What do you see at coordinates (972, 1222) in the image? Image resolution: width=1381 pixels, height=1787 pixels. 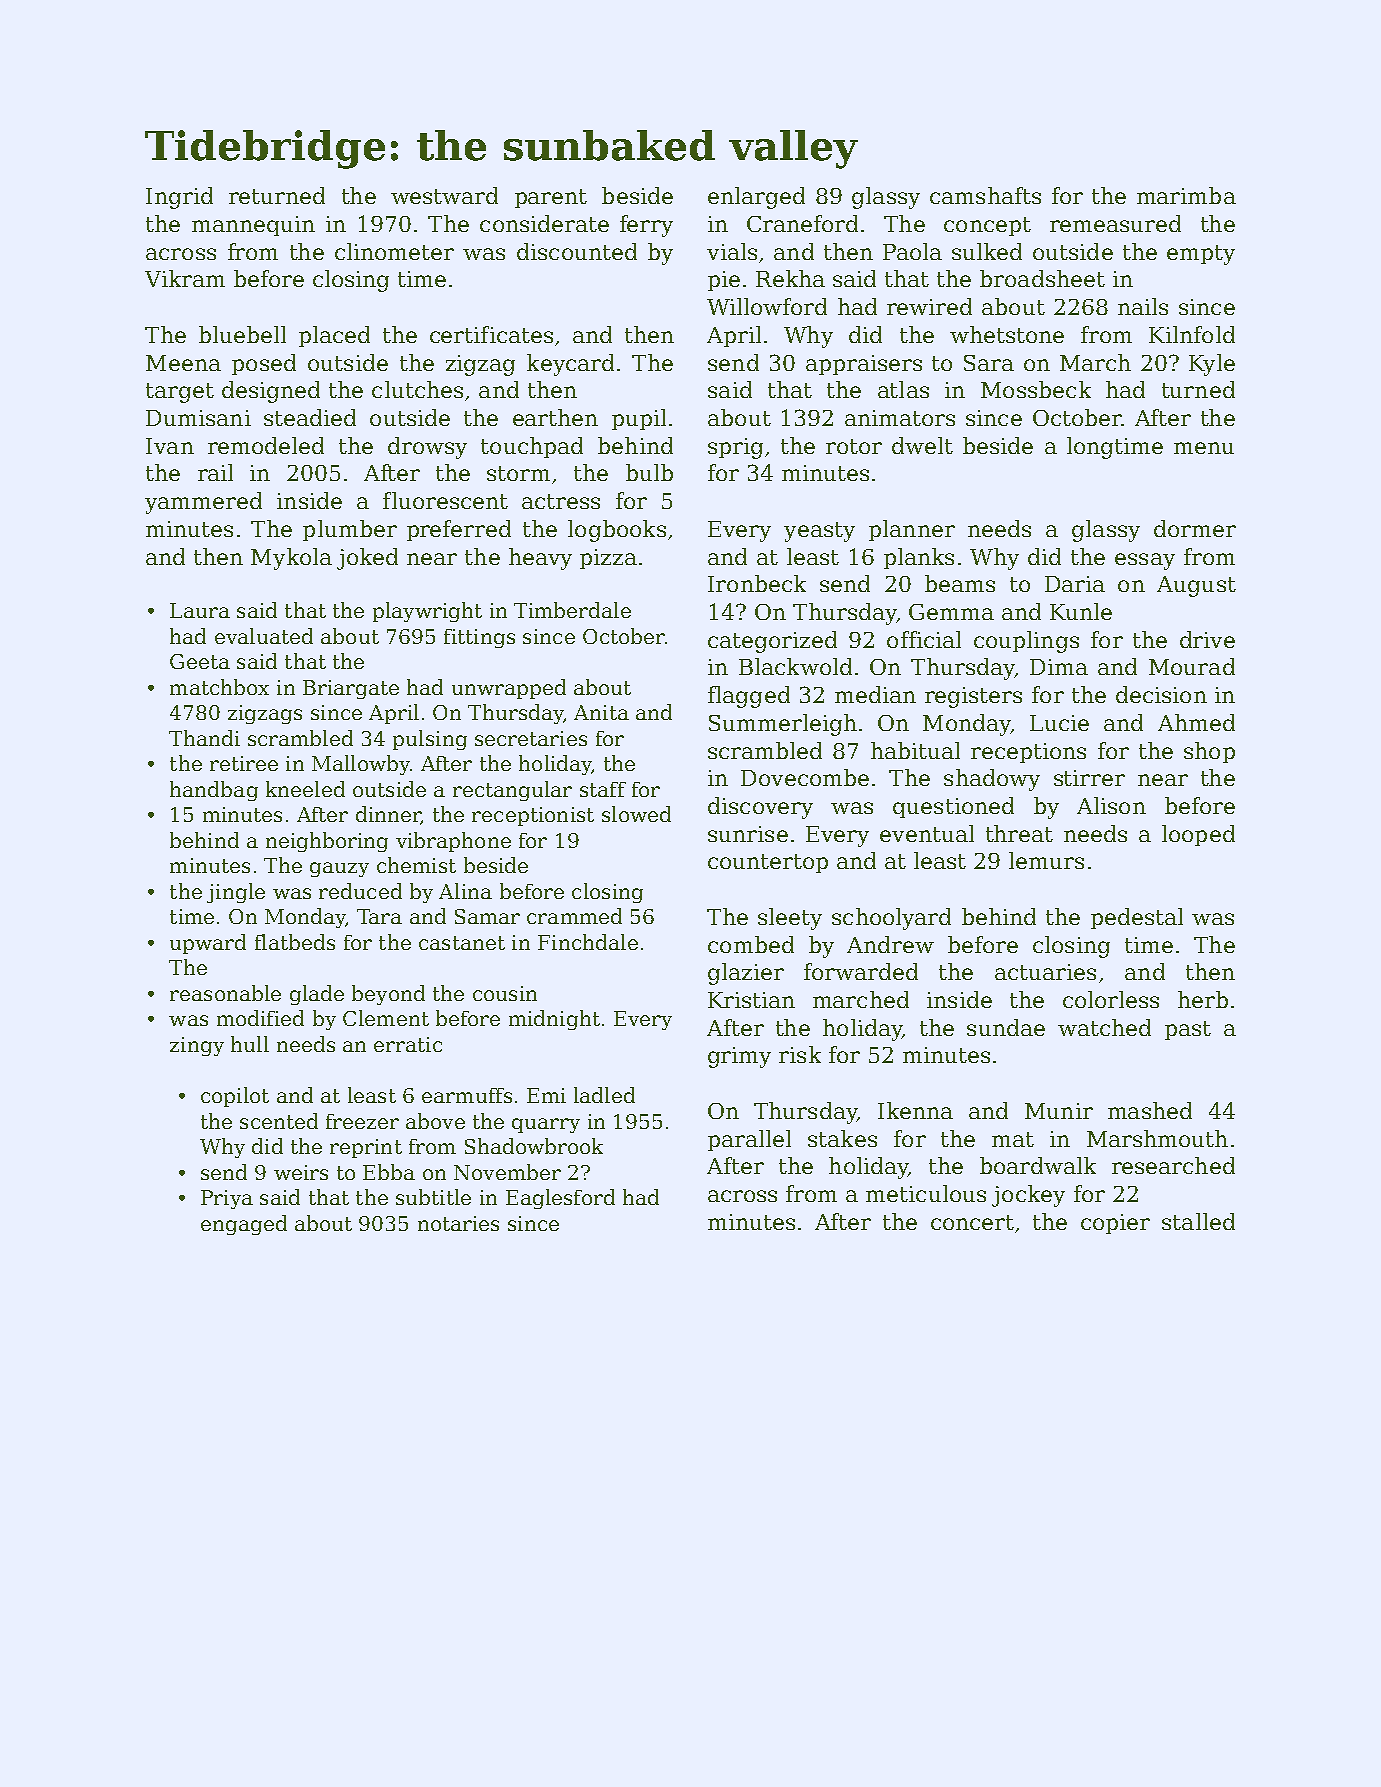 I see `concert` at bounding box center [972, 1222].
